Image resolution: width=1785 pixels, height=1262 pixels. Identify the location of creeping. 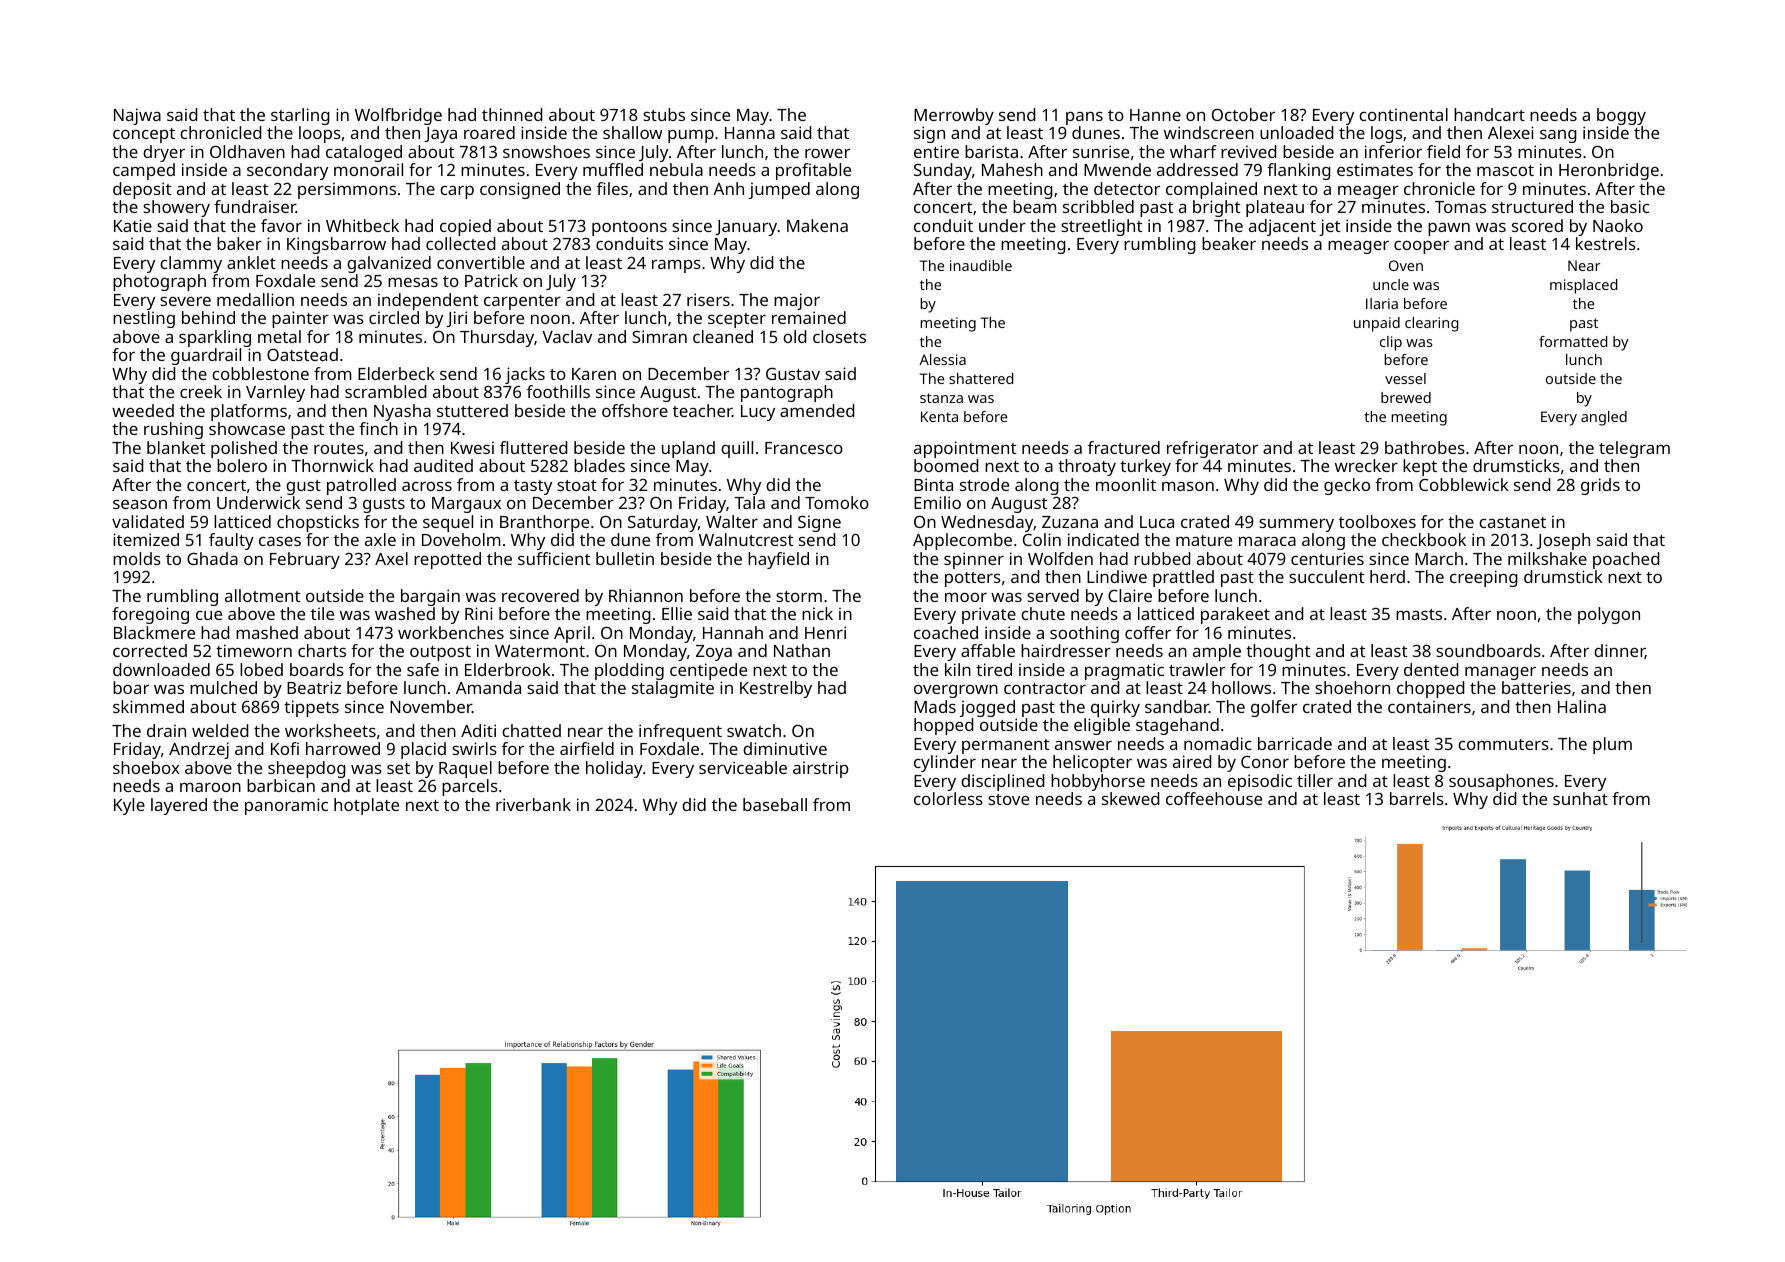
(1484, 578).
